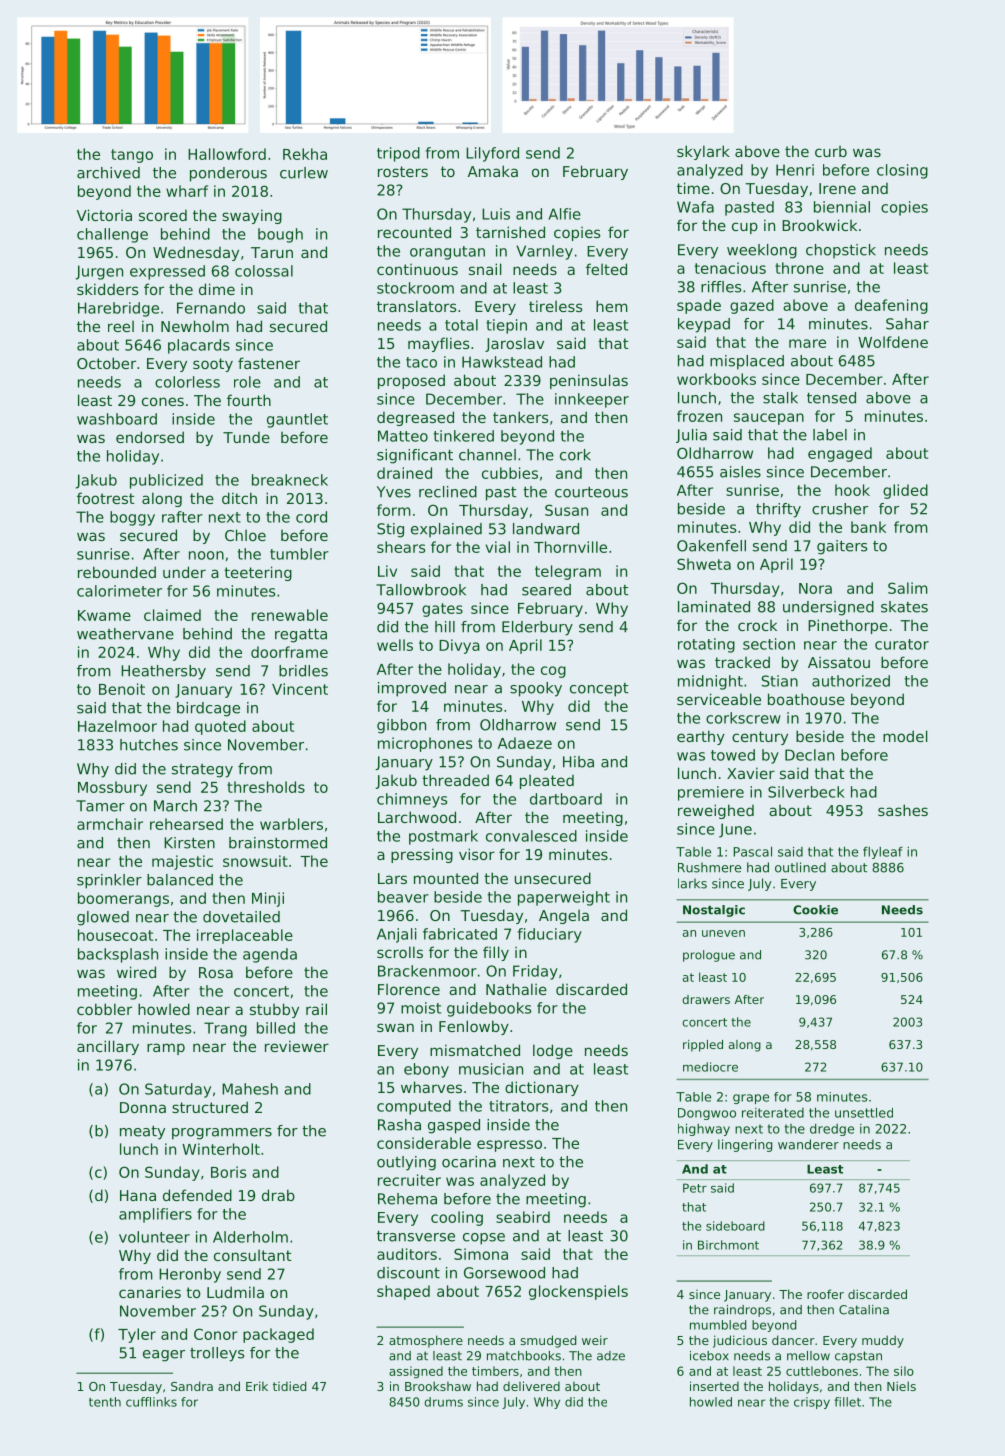 This screenshot has height=1456, width=1005. Describe the element at coordinates (257, 1386) in the screenshot. I see `Erik` at that location.
